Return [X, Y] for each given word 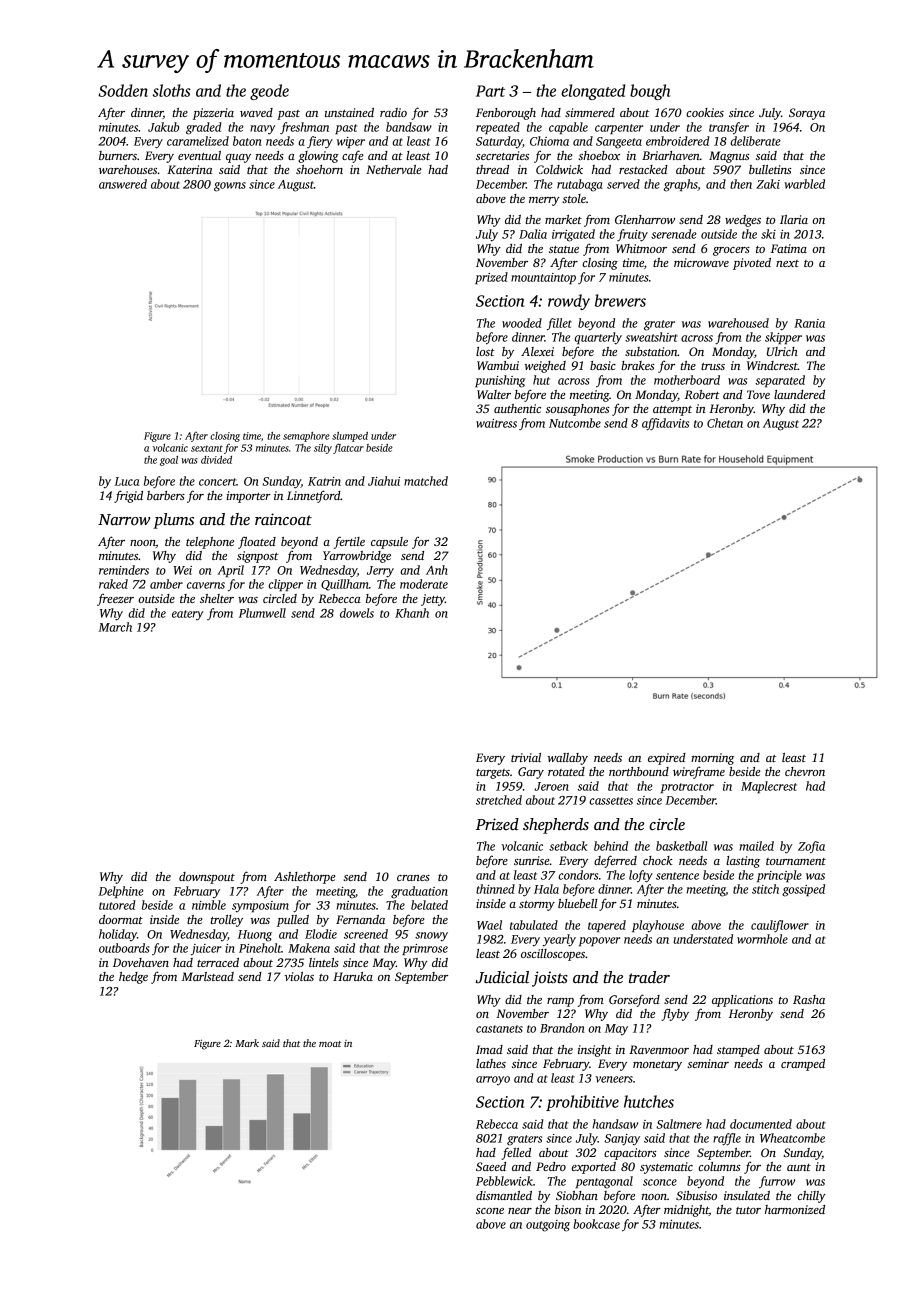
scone [490, 1211]
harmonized [795, 1209]
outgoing [548, 1226]
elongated [593, 92]
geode [269, 92]
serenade [674, 234]
